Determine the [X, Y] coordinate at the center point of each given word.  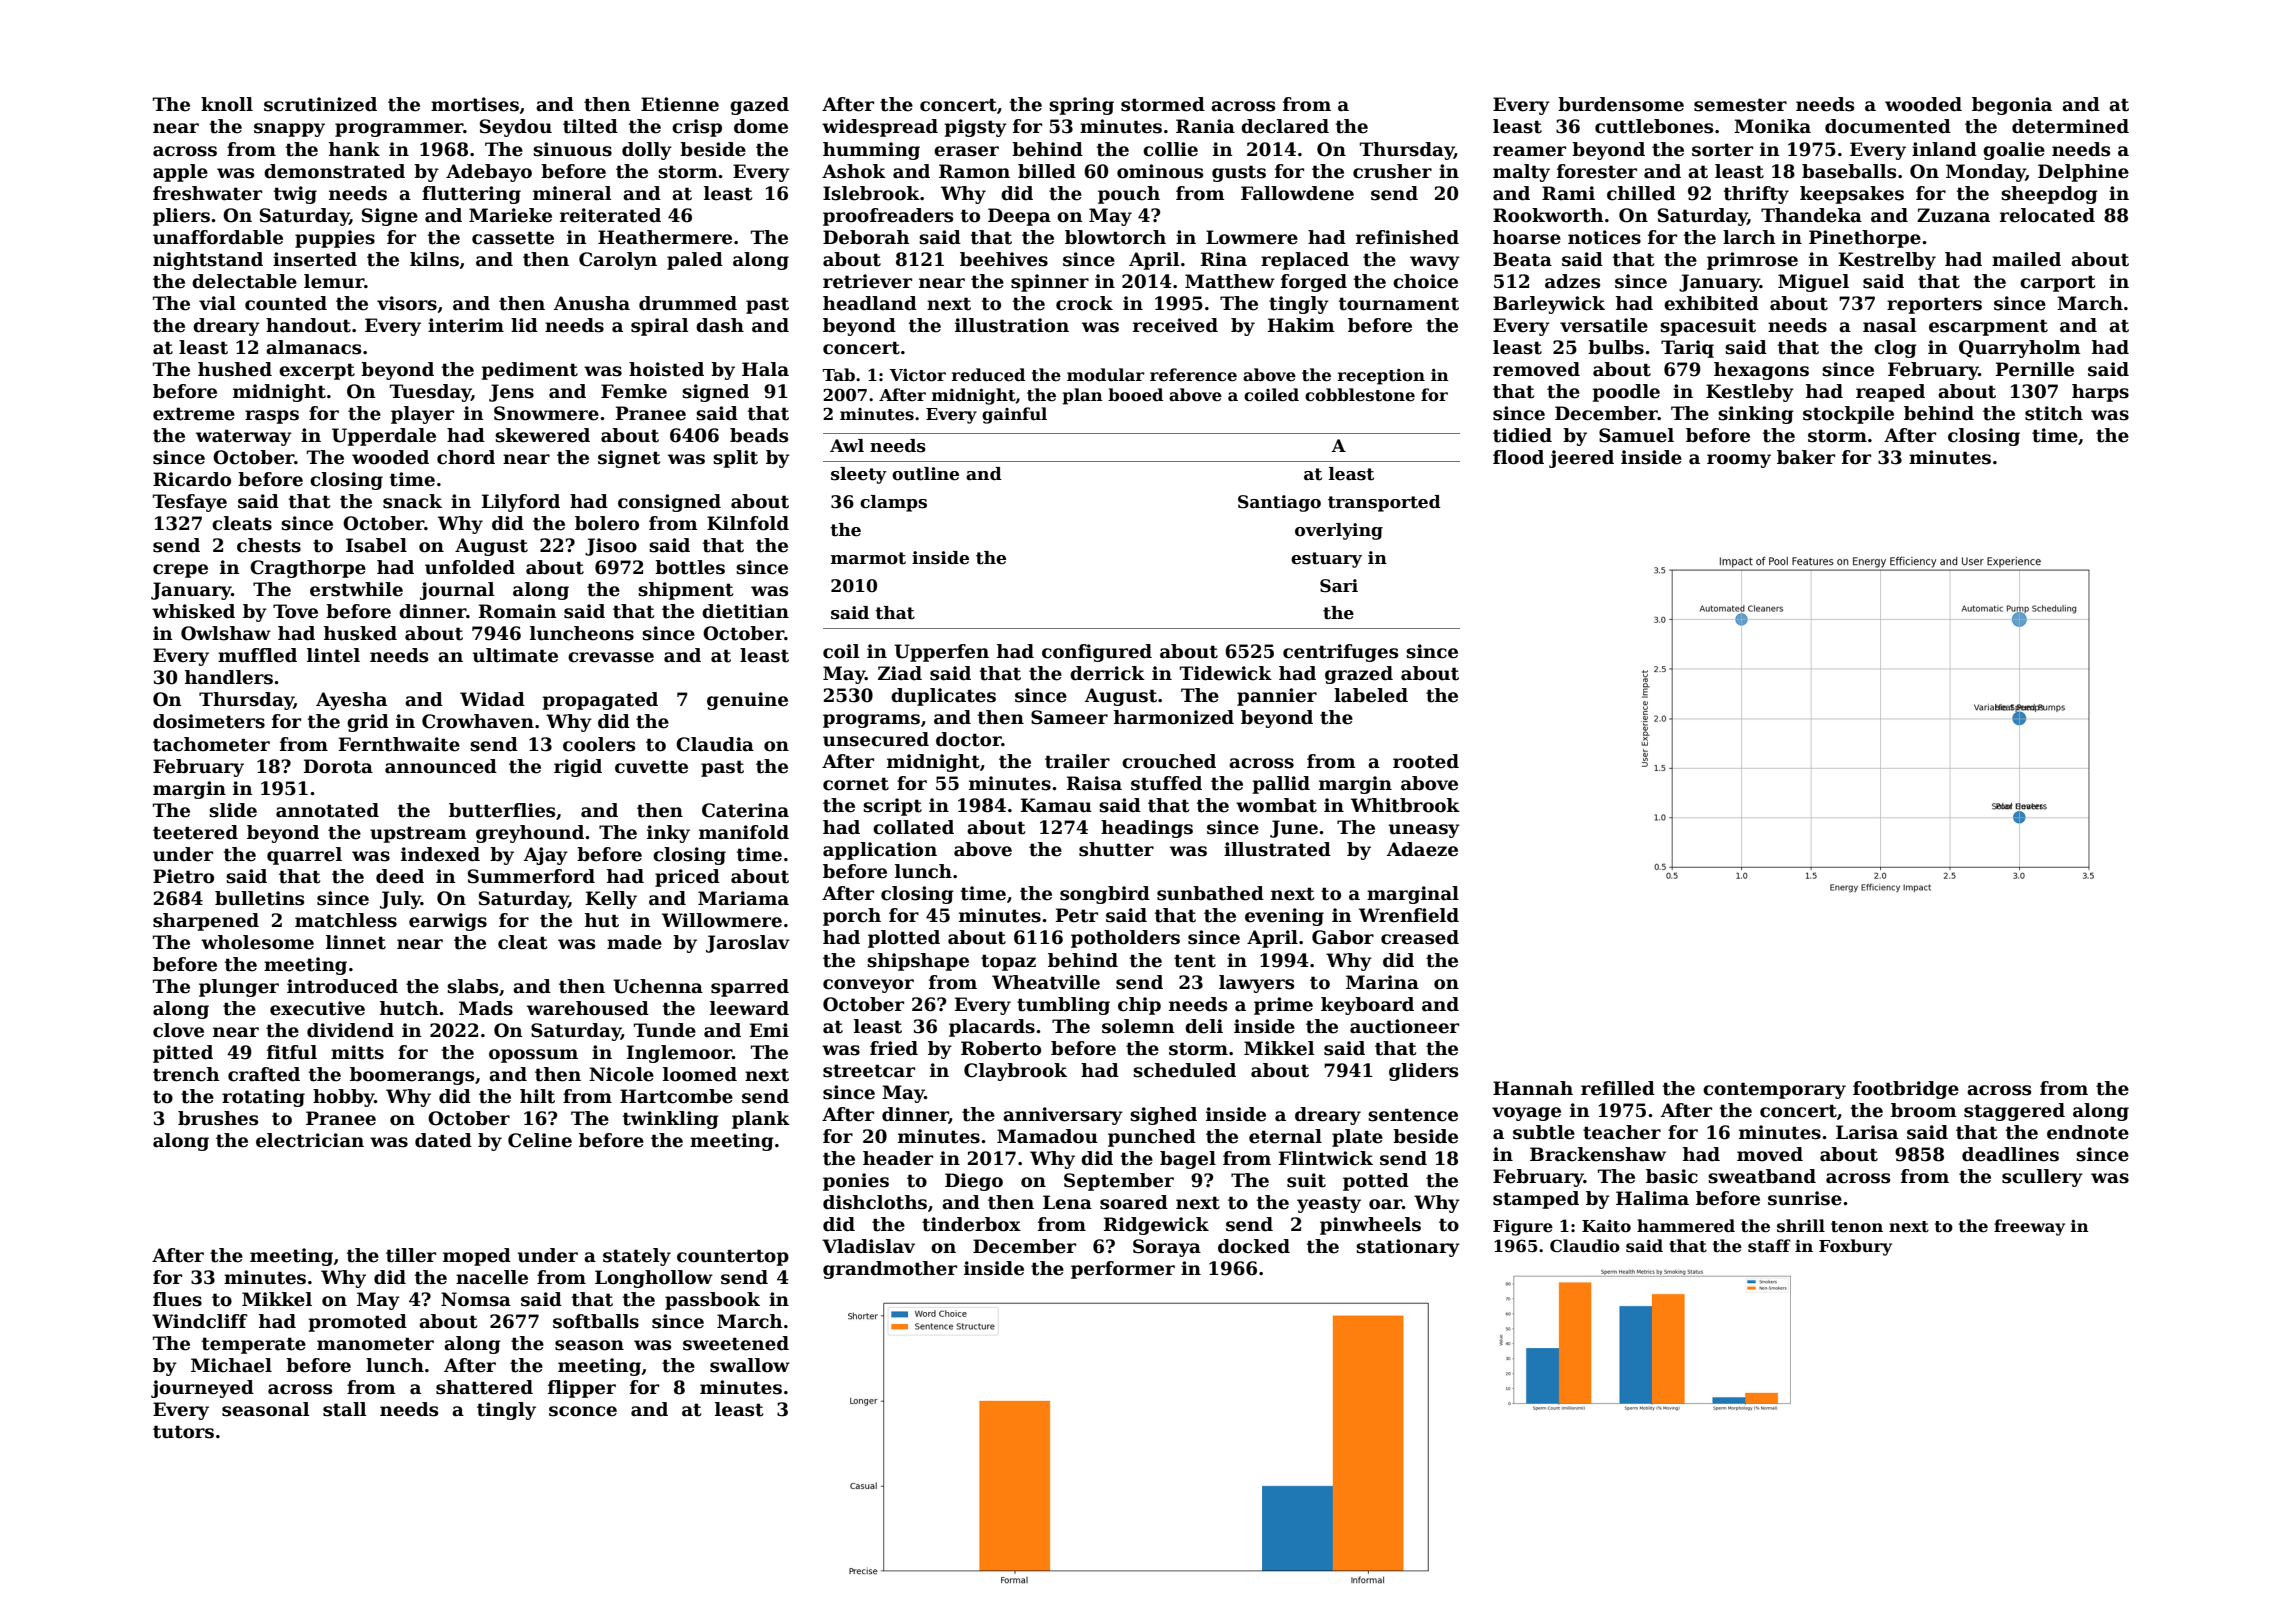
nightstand [208, 261]
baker [1806, 457]
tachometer [211, 744]
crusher [1392, 171]
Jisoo [611, 547]
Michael [231, 1365]
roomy [1739, 461]
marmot [868, 558]
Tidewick [1226, 673]
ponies [856, 1182]
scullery [2042, 1178]
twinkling [671, 1120]
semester [1740, 105]
